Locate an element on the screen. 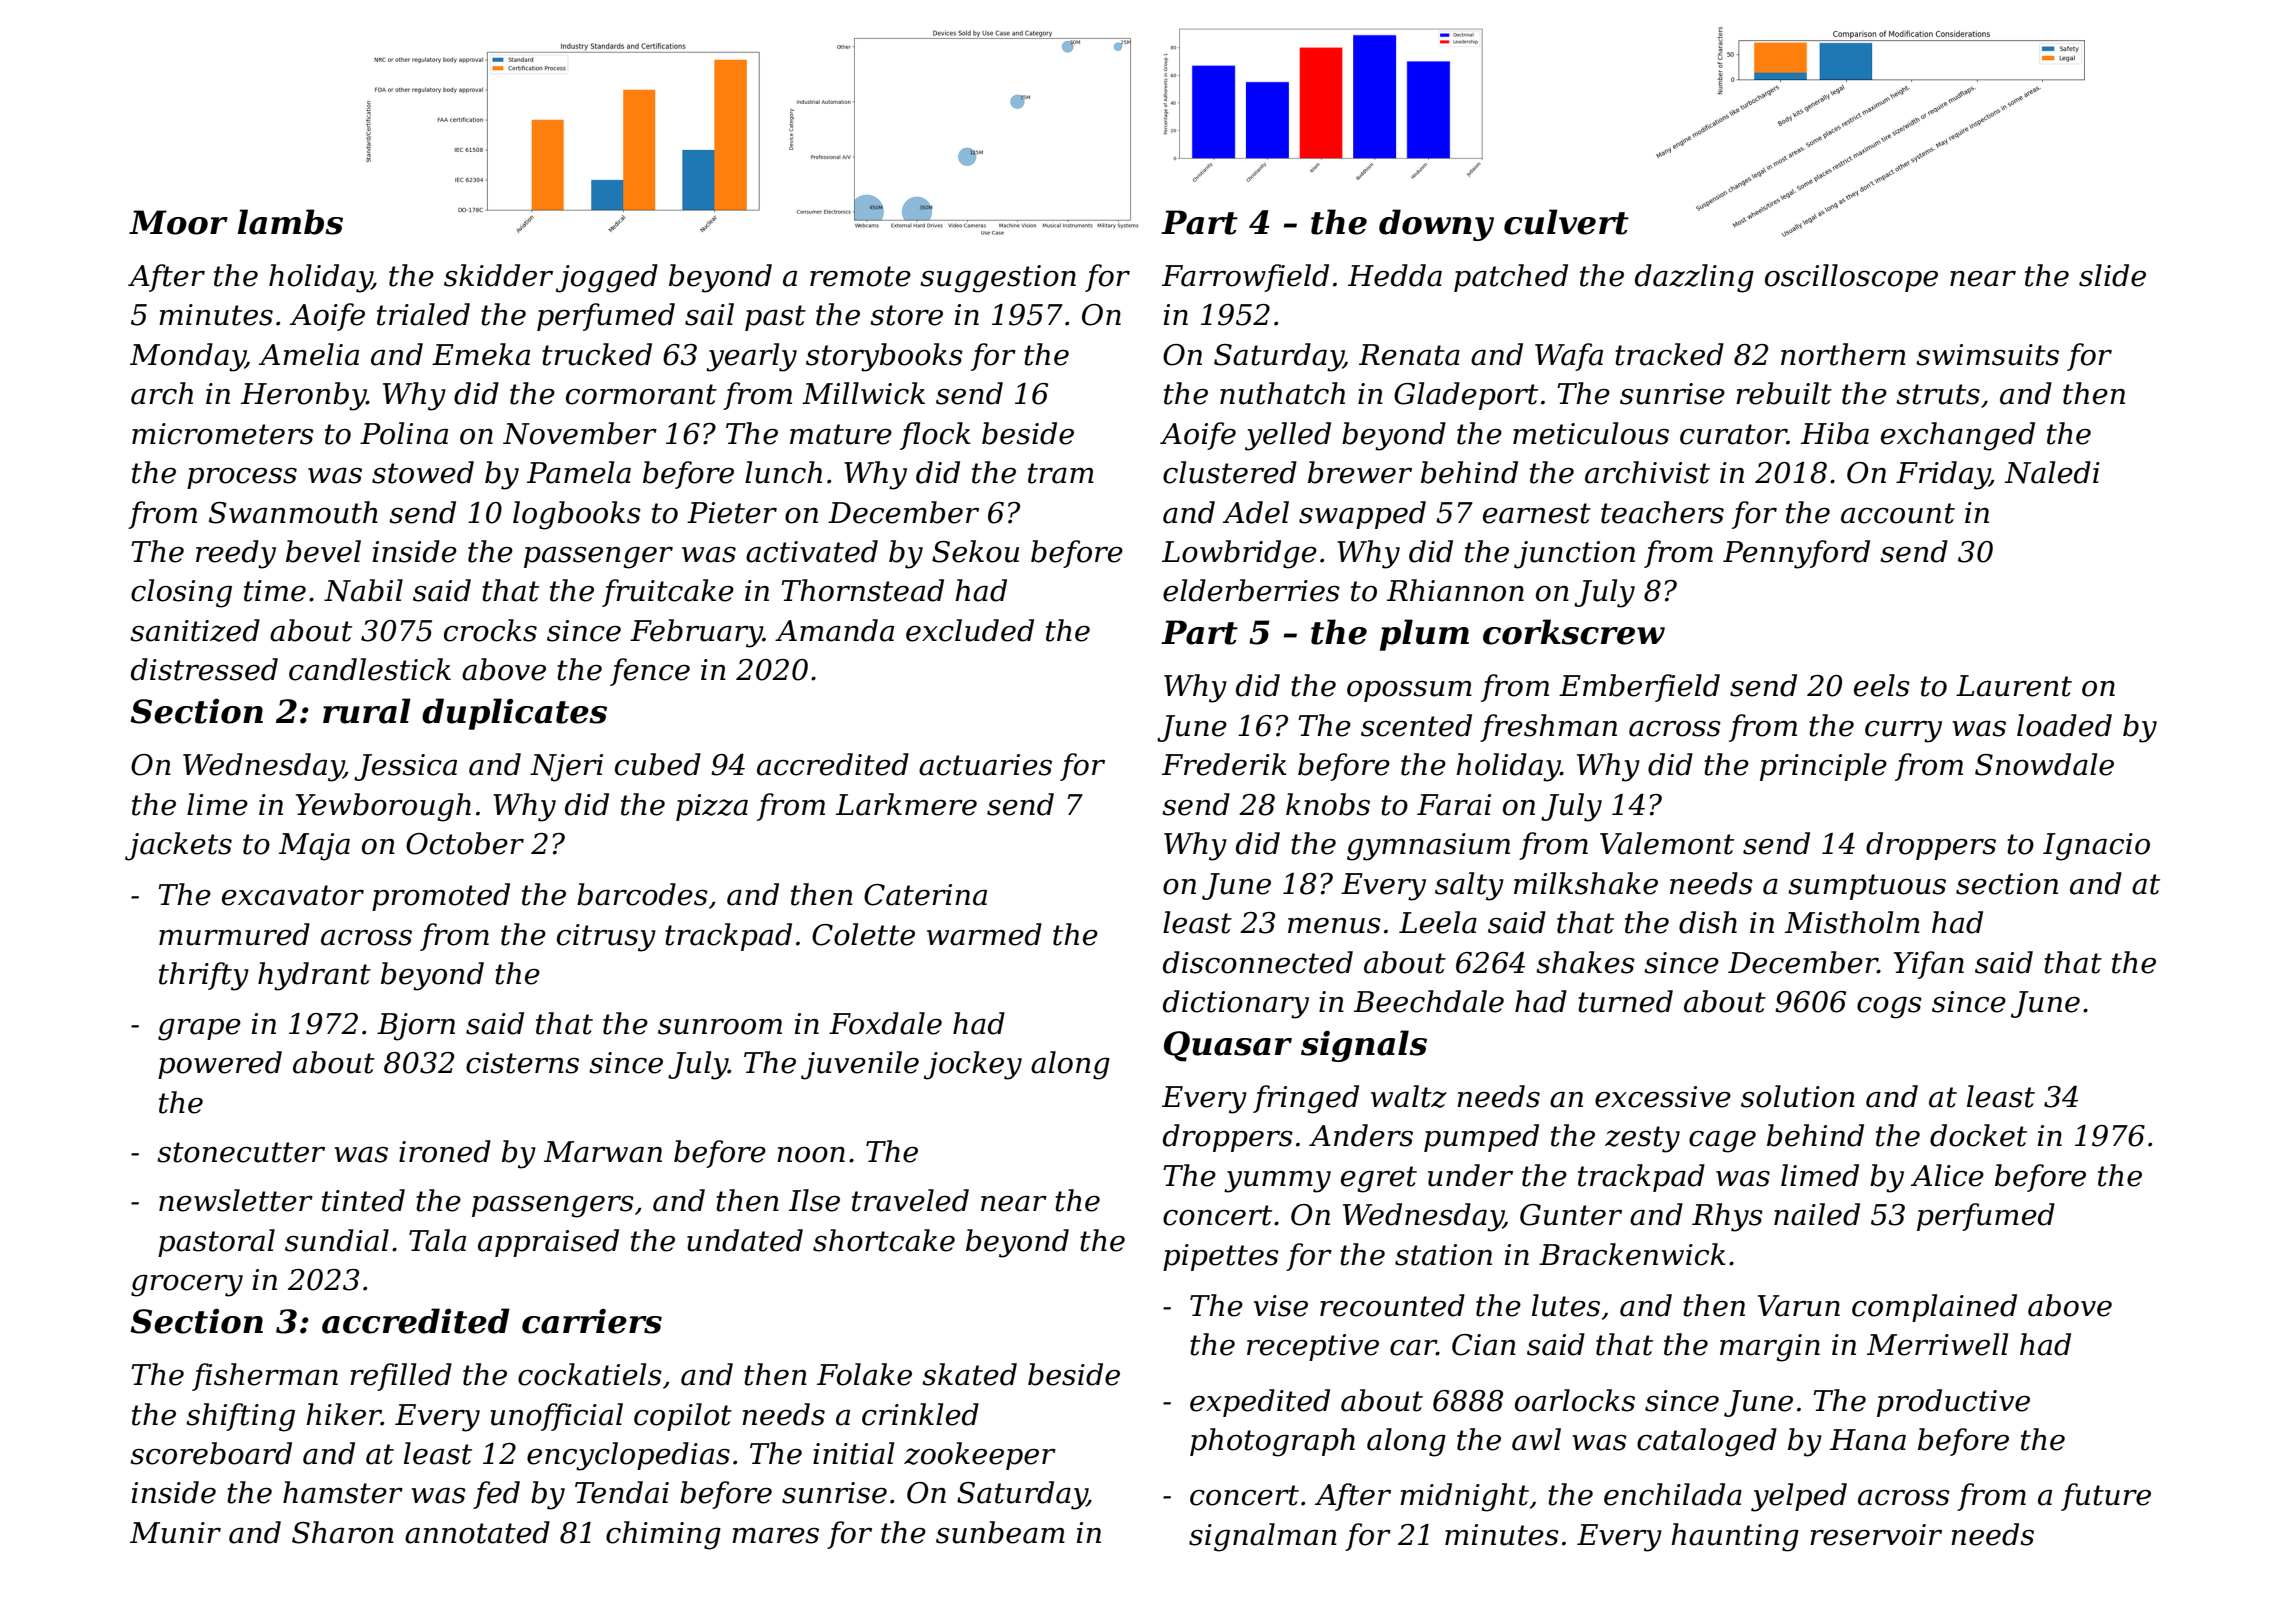 This screenshot has height=1620, width=2292. storybooks is located at coordinates (884, 357).
